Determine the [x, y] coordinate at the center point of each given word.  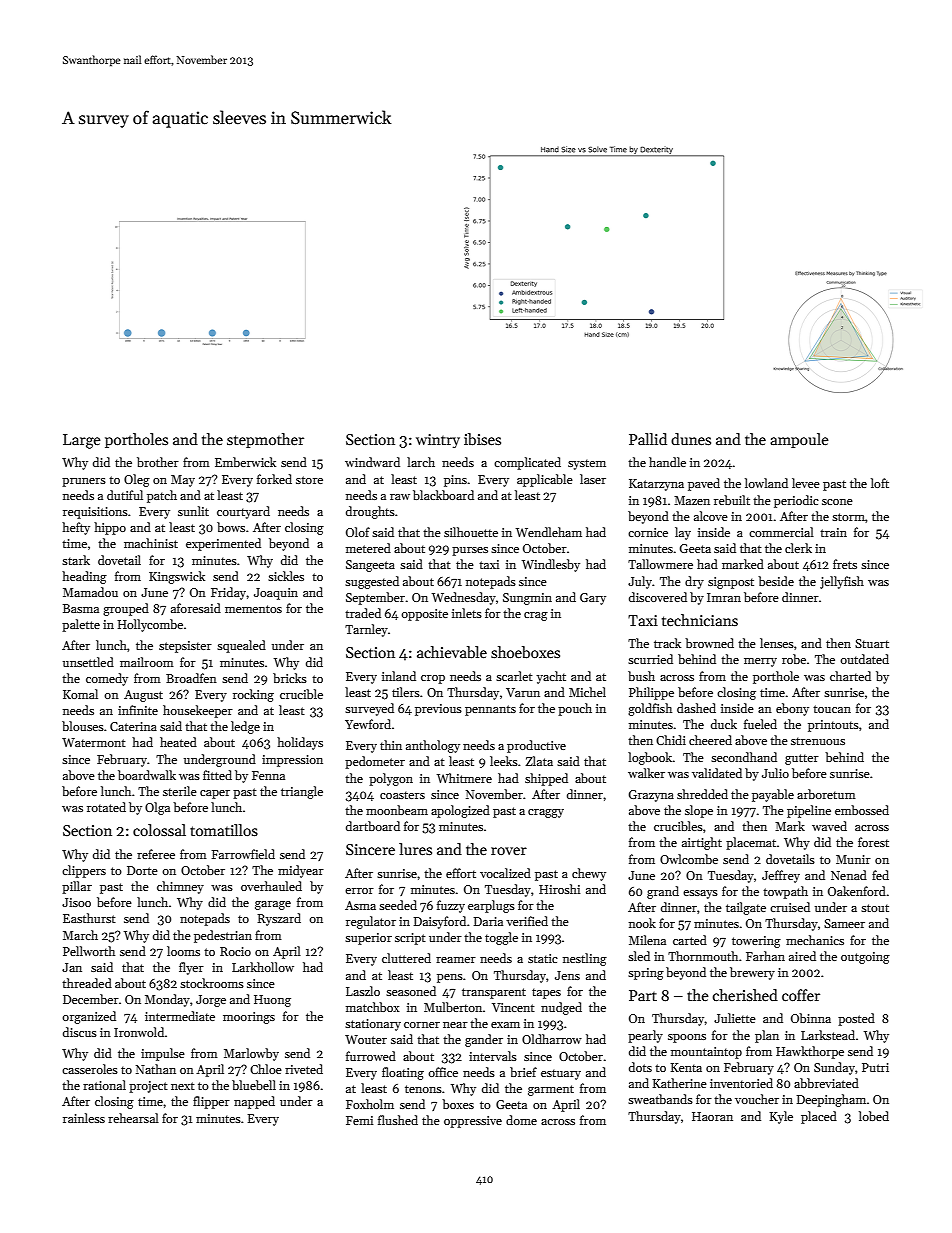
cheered [710, 740]
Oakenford [857, 891]
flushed [398, 1120]
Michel [587, 692]
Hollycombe [150, 625]
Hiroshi [559, 889]
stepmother [265, 440]
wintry [438, 441]
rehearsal [133, 1118]
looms [183, 951]
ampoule [799, 440]
